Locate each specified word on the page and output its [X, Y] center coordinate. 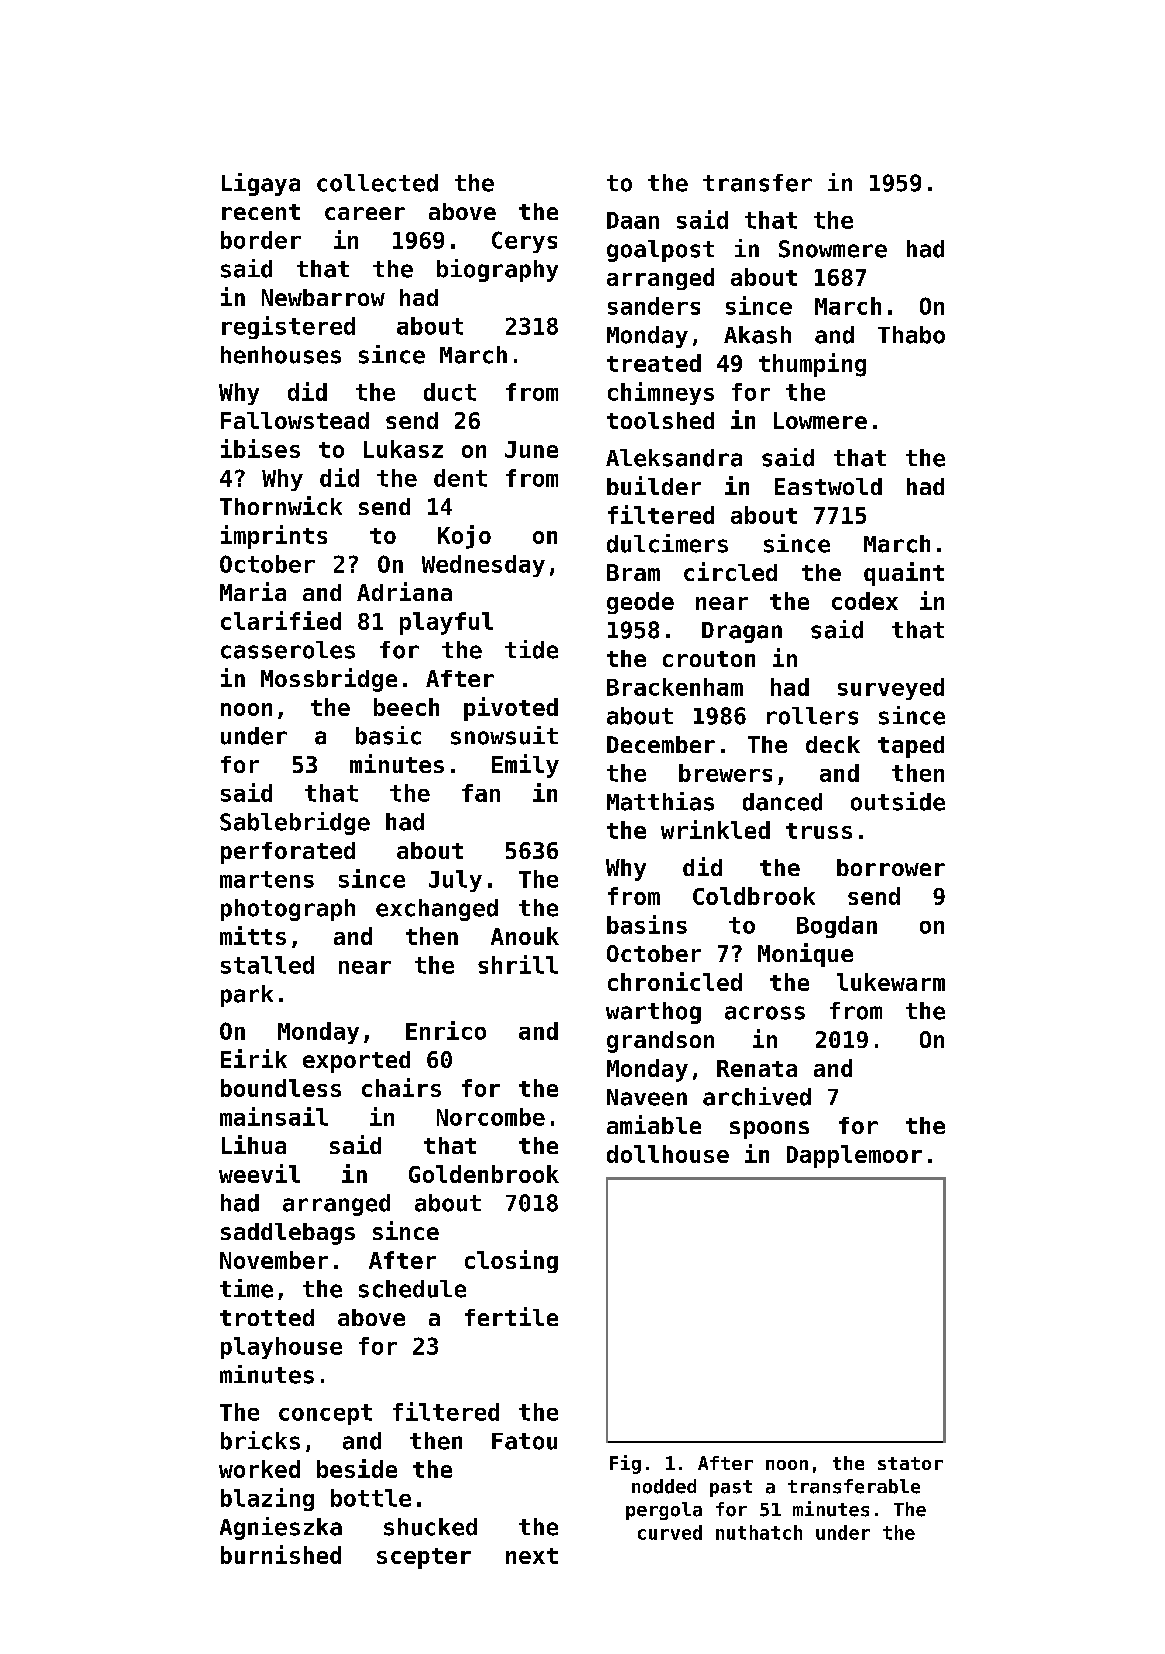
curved [670, 1532]
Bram [633, 572]
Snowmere [833, 249]
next [532, 1556]
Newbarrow [323, 297]
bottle [371, 1498]
